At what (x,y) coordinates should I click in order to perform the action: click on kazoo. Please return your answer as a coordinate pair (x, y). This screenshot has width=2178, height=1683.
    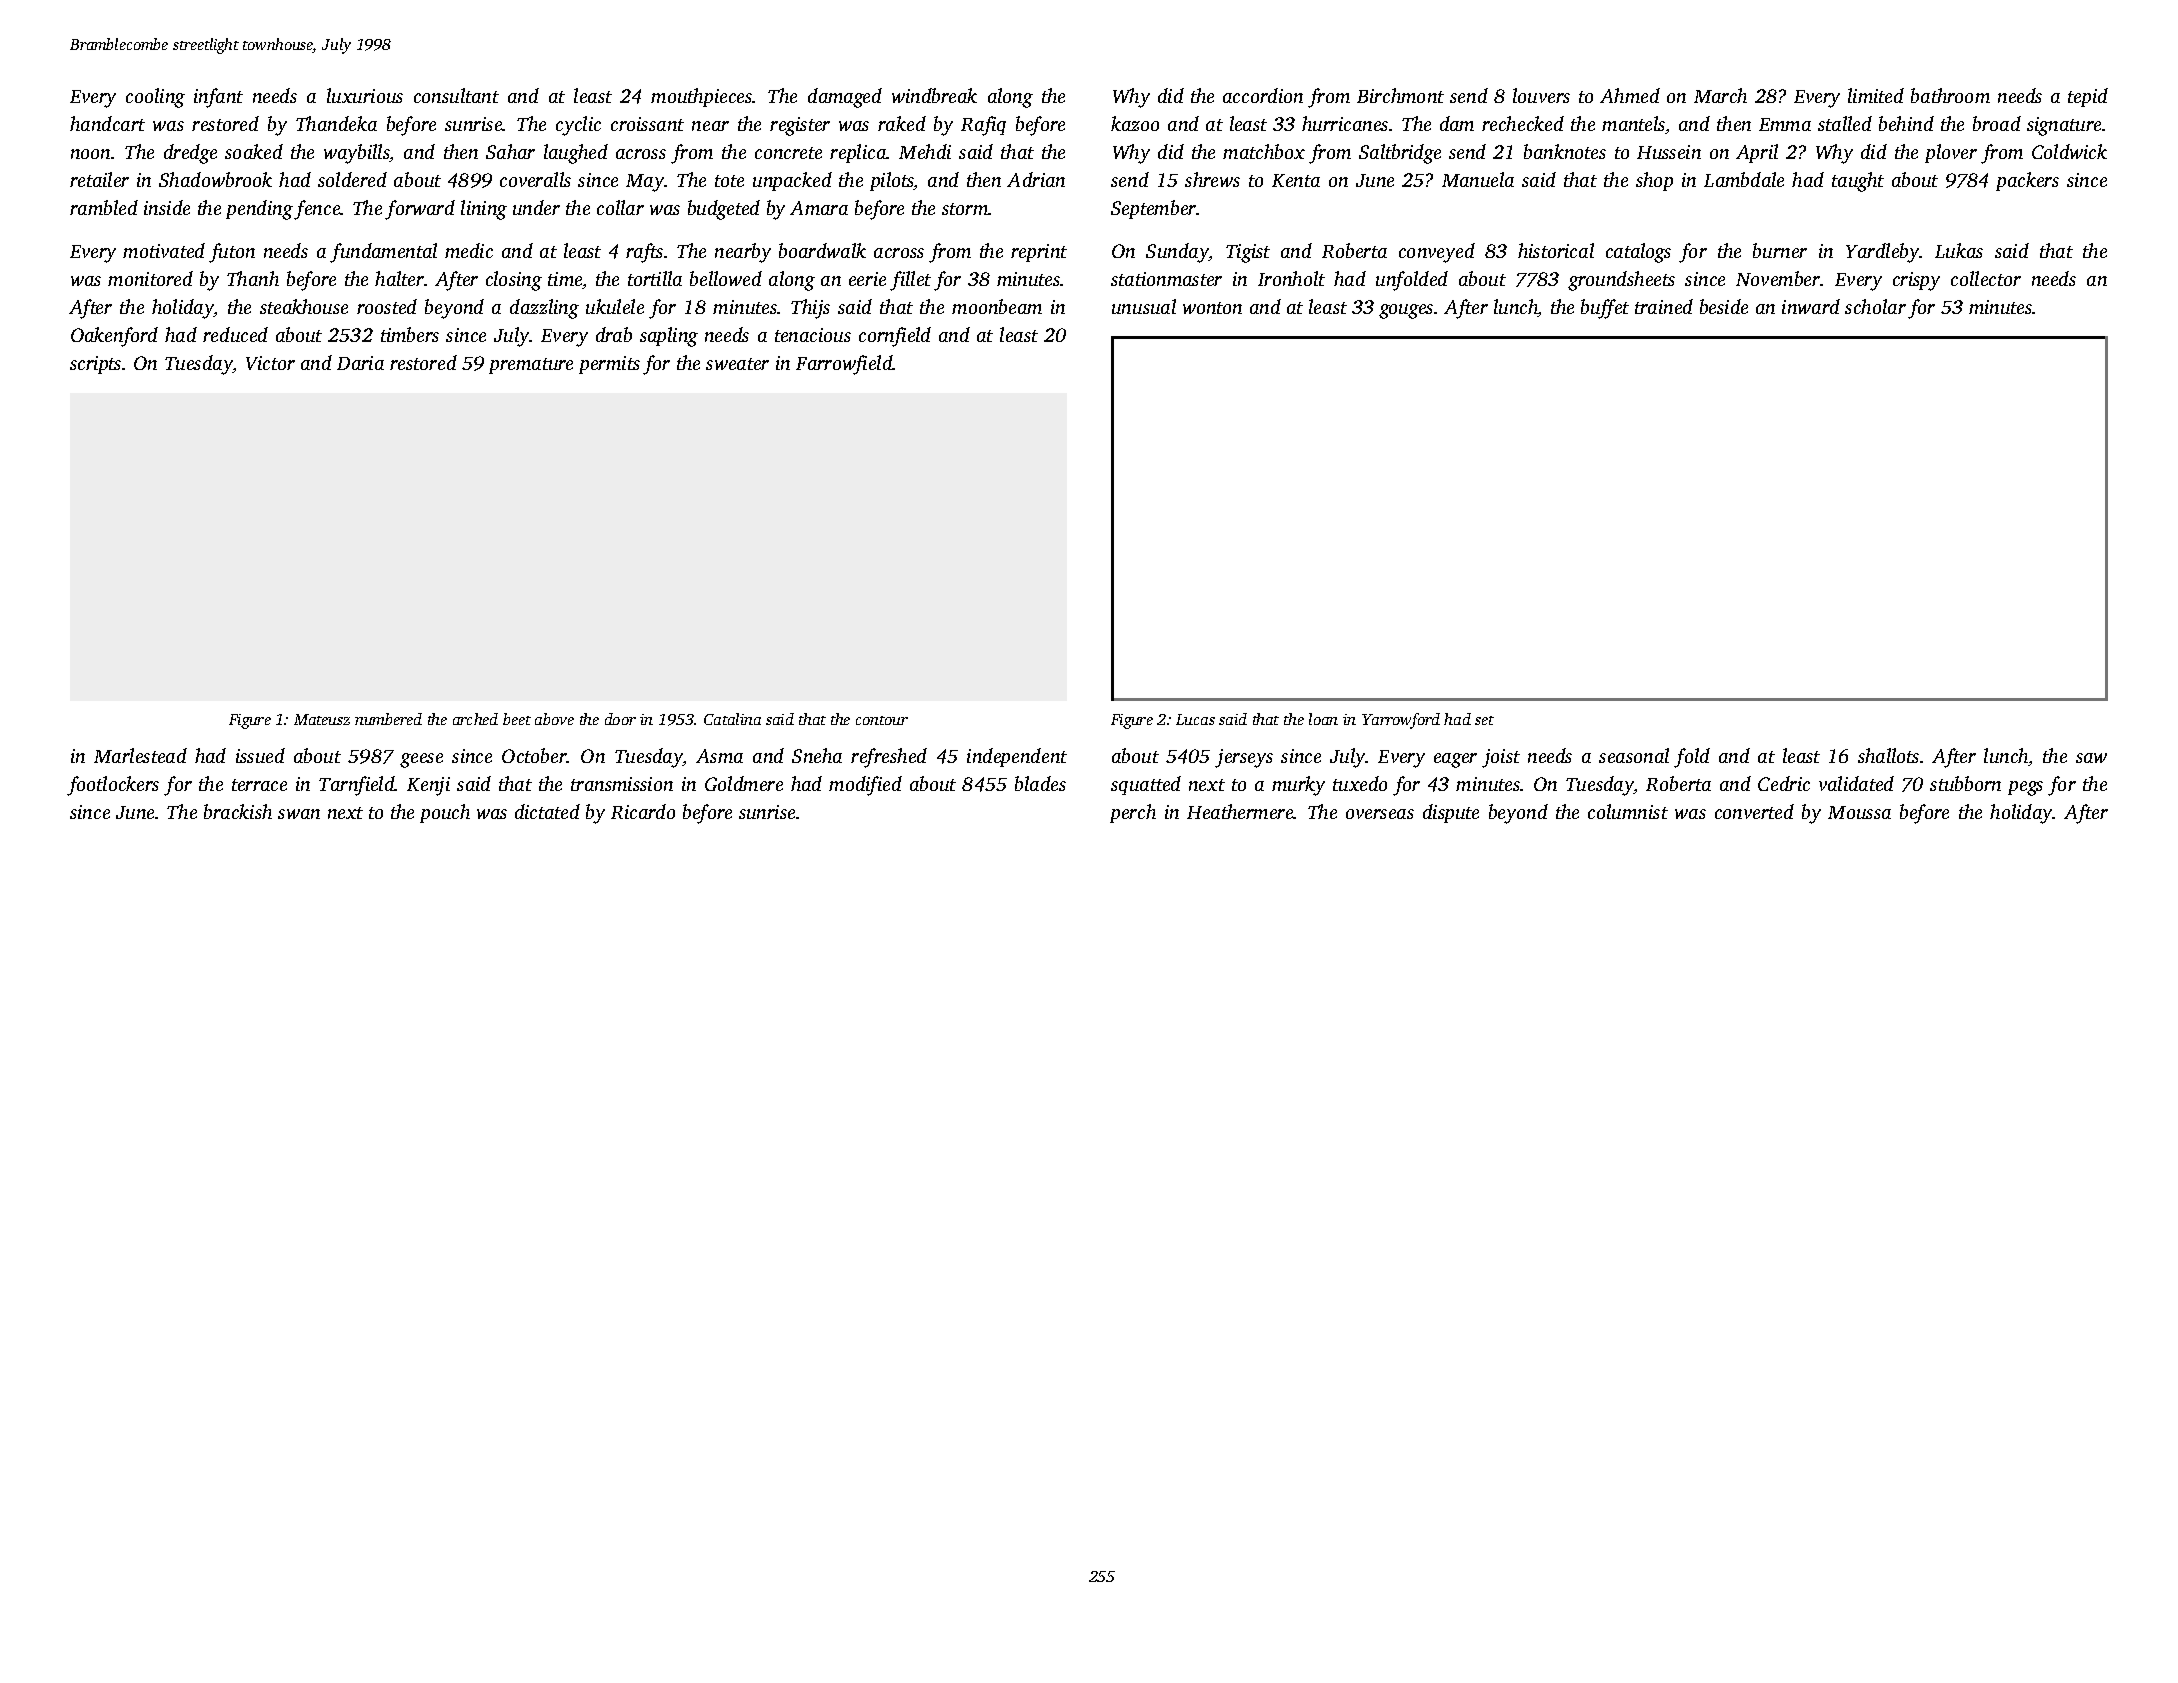
    Looking at the image, I should click on (1135, 123).
